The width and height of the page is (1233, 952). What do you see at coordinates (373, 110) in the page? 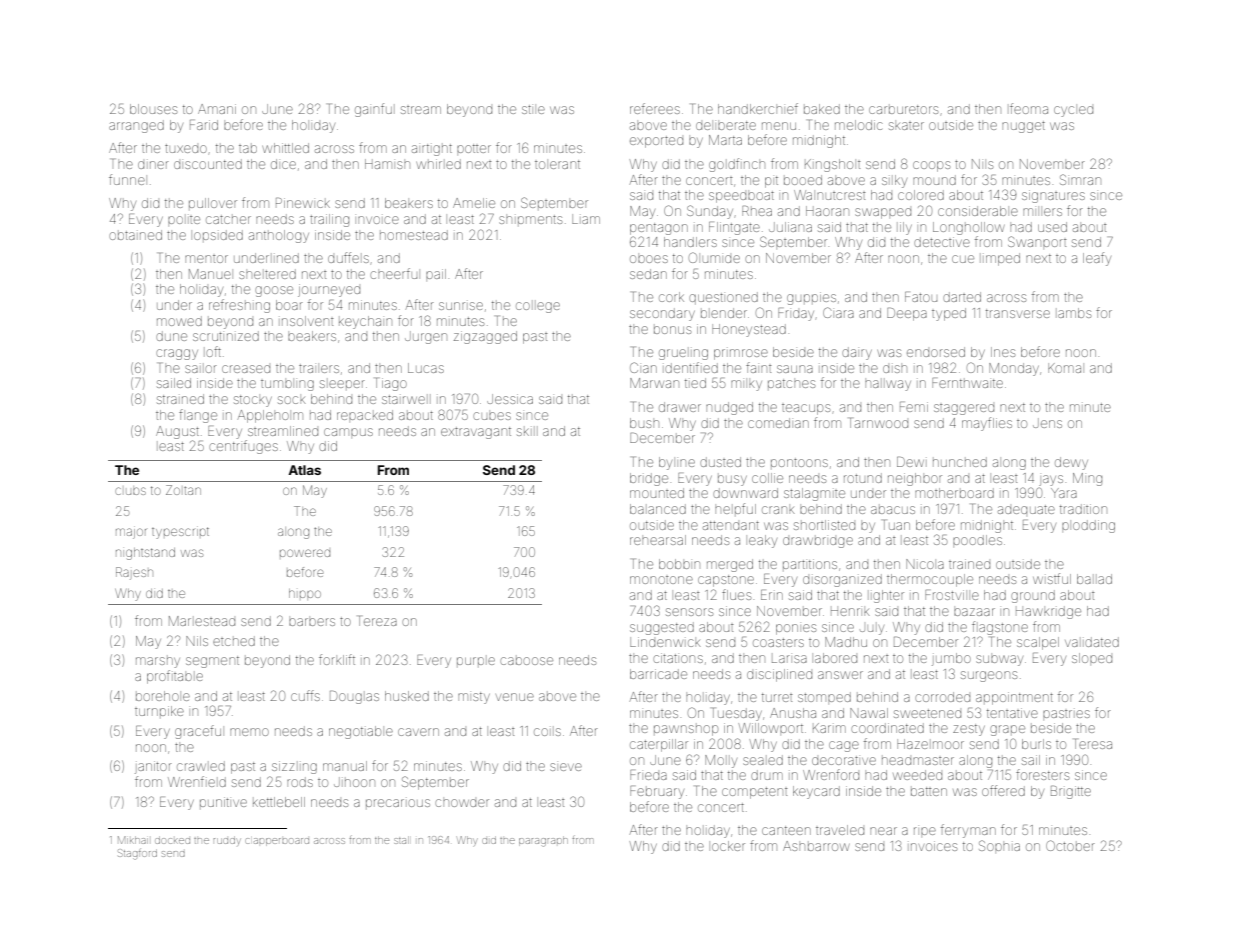
I see `gainful` at bounding box center [373, 110].
